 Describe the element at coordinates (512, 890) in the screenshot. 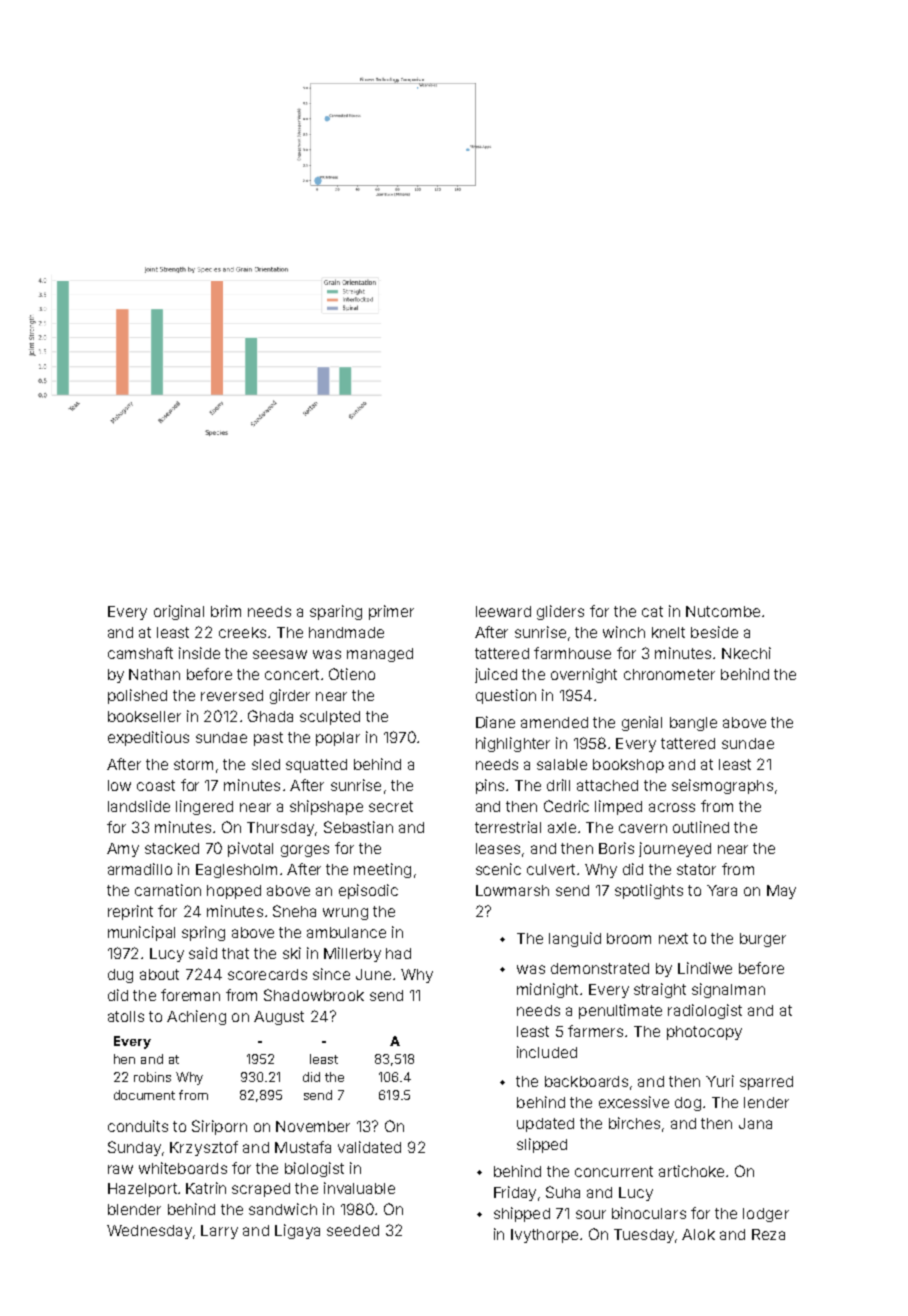

I see `Lowmarsh` at that location.
